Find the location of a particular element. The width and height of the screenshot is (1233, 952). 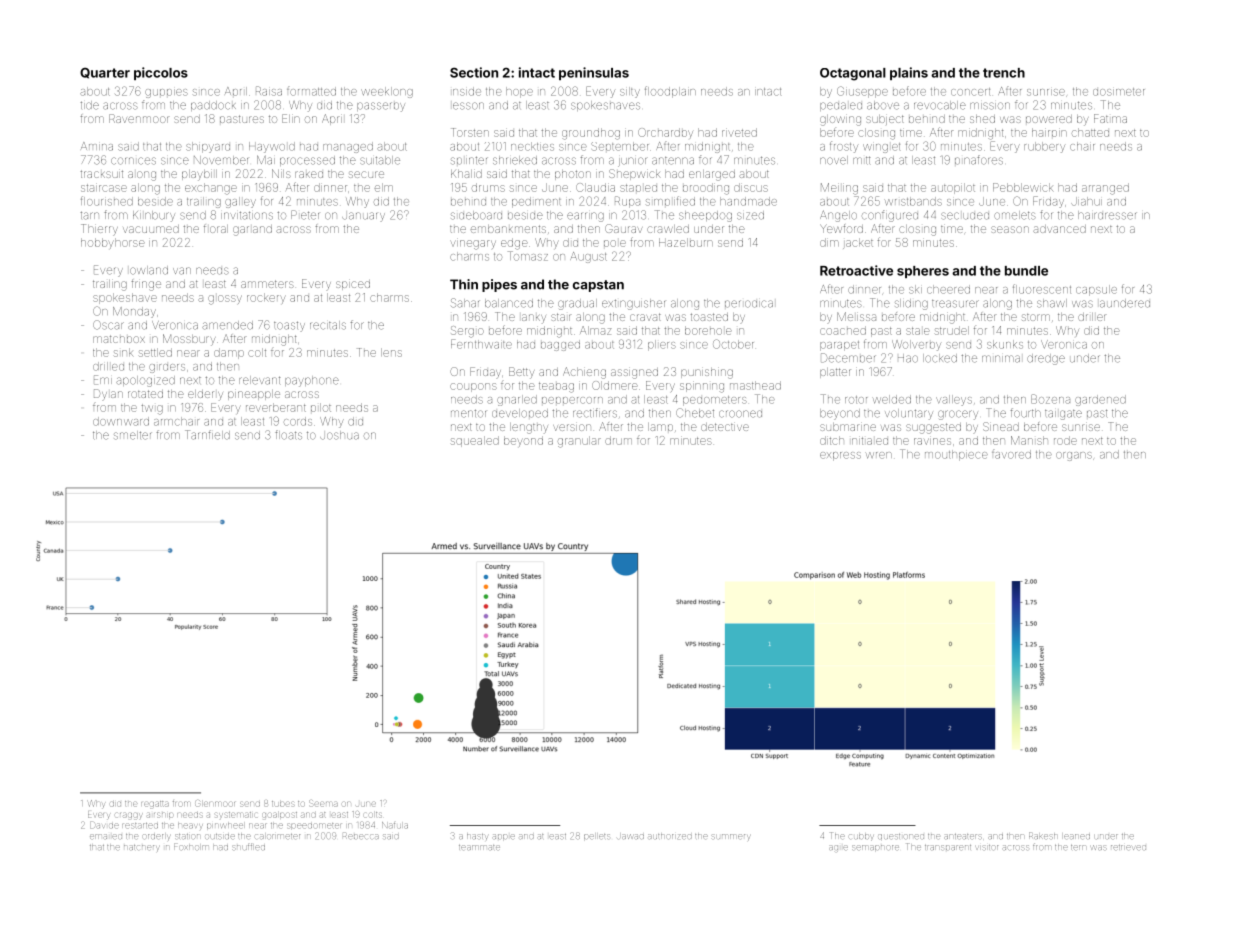

season is located at coordinates (1010, 229).
